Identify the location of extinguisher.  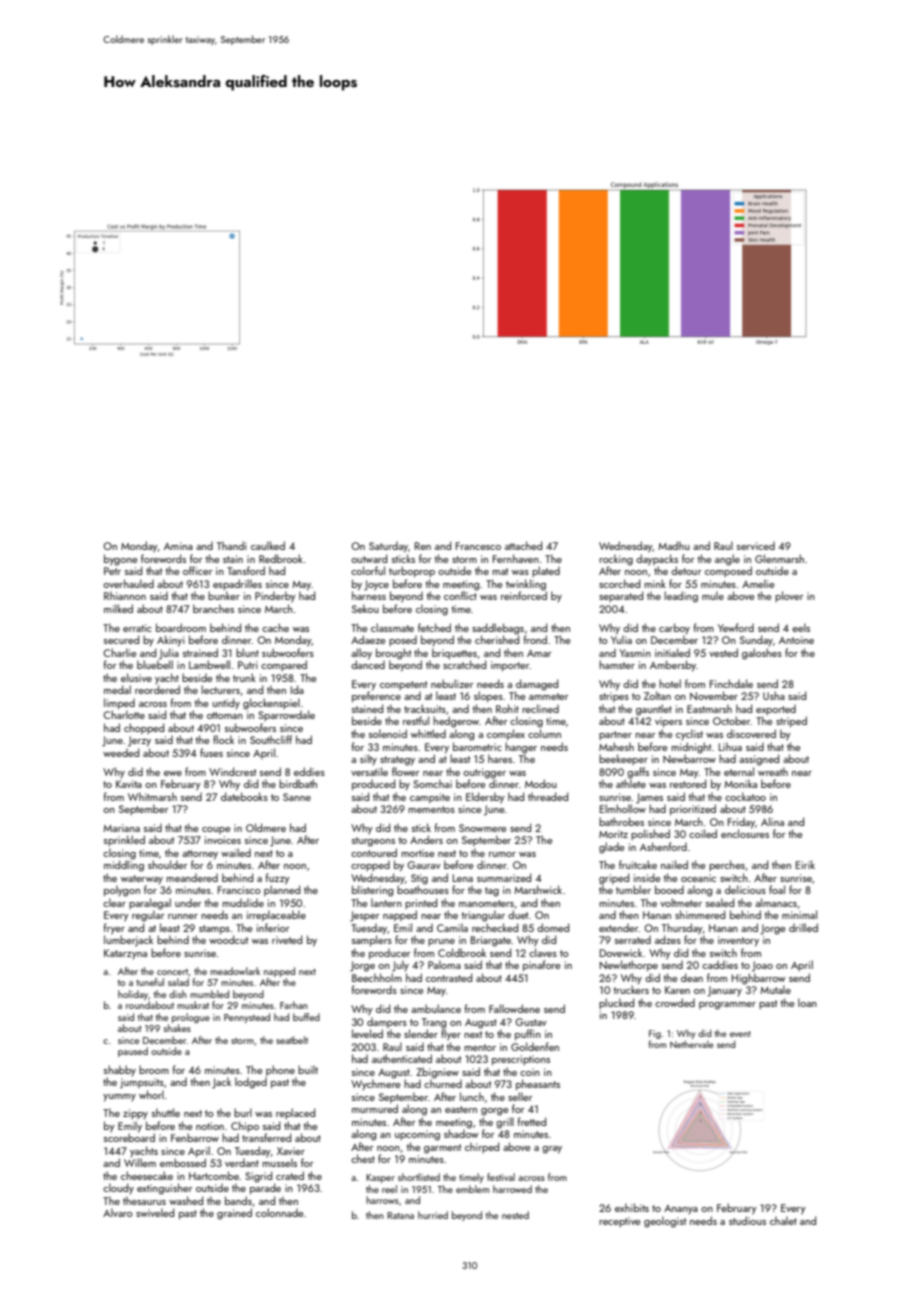
(164, 1189).
